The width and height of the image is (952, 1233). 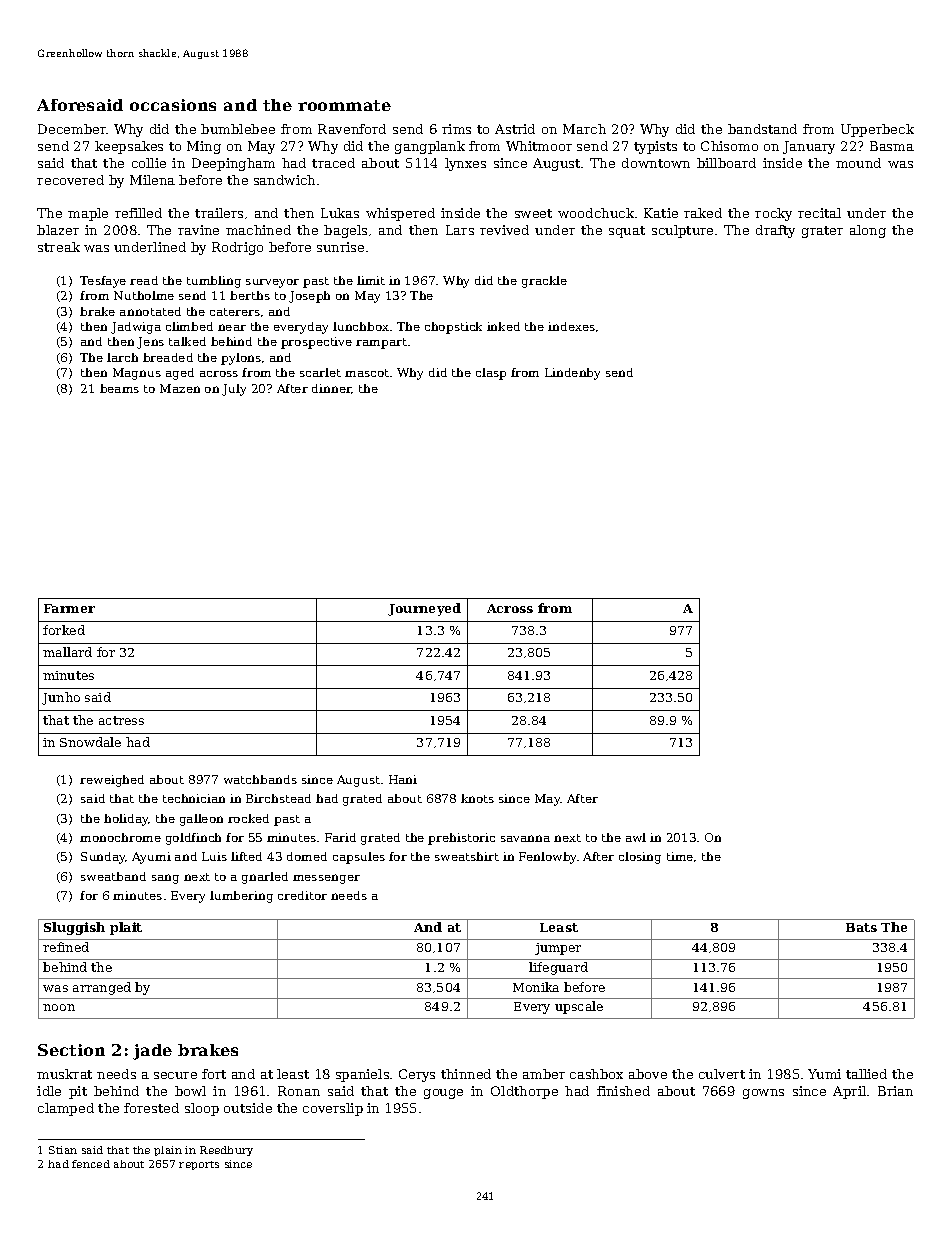 I want to click on knots, so click(x=477, y=798).
